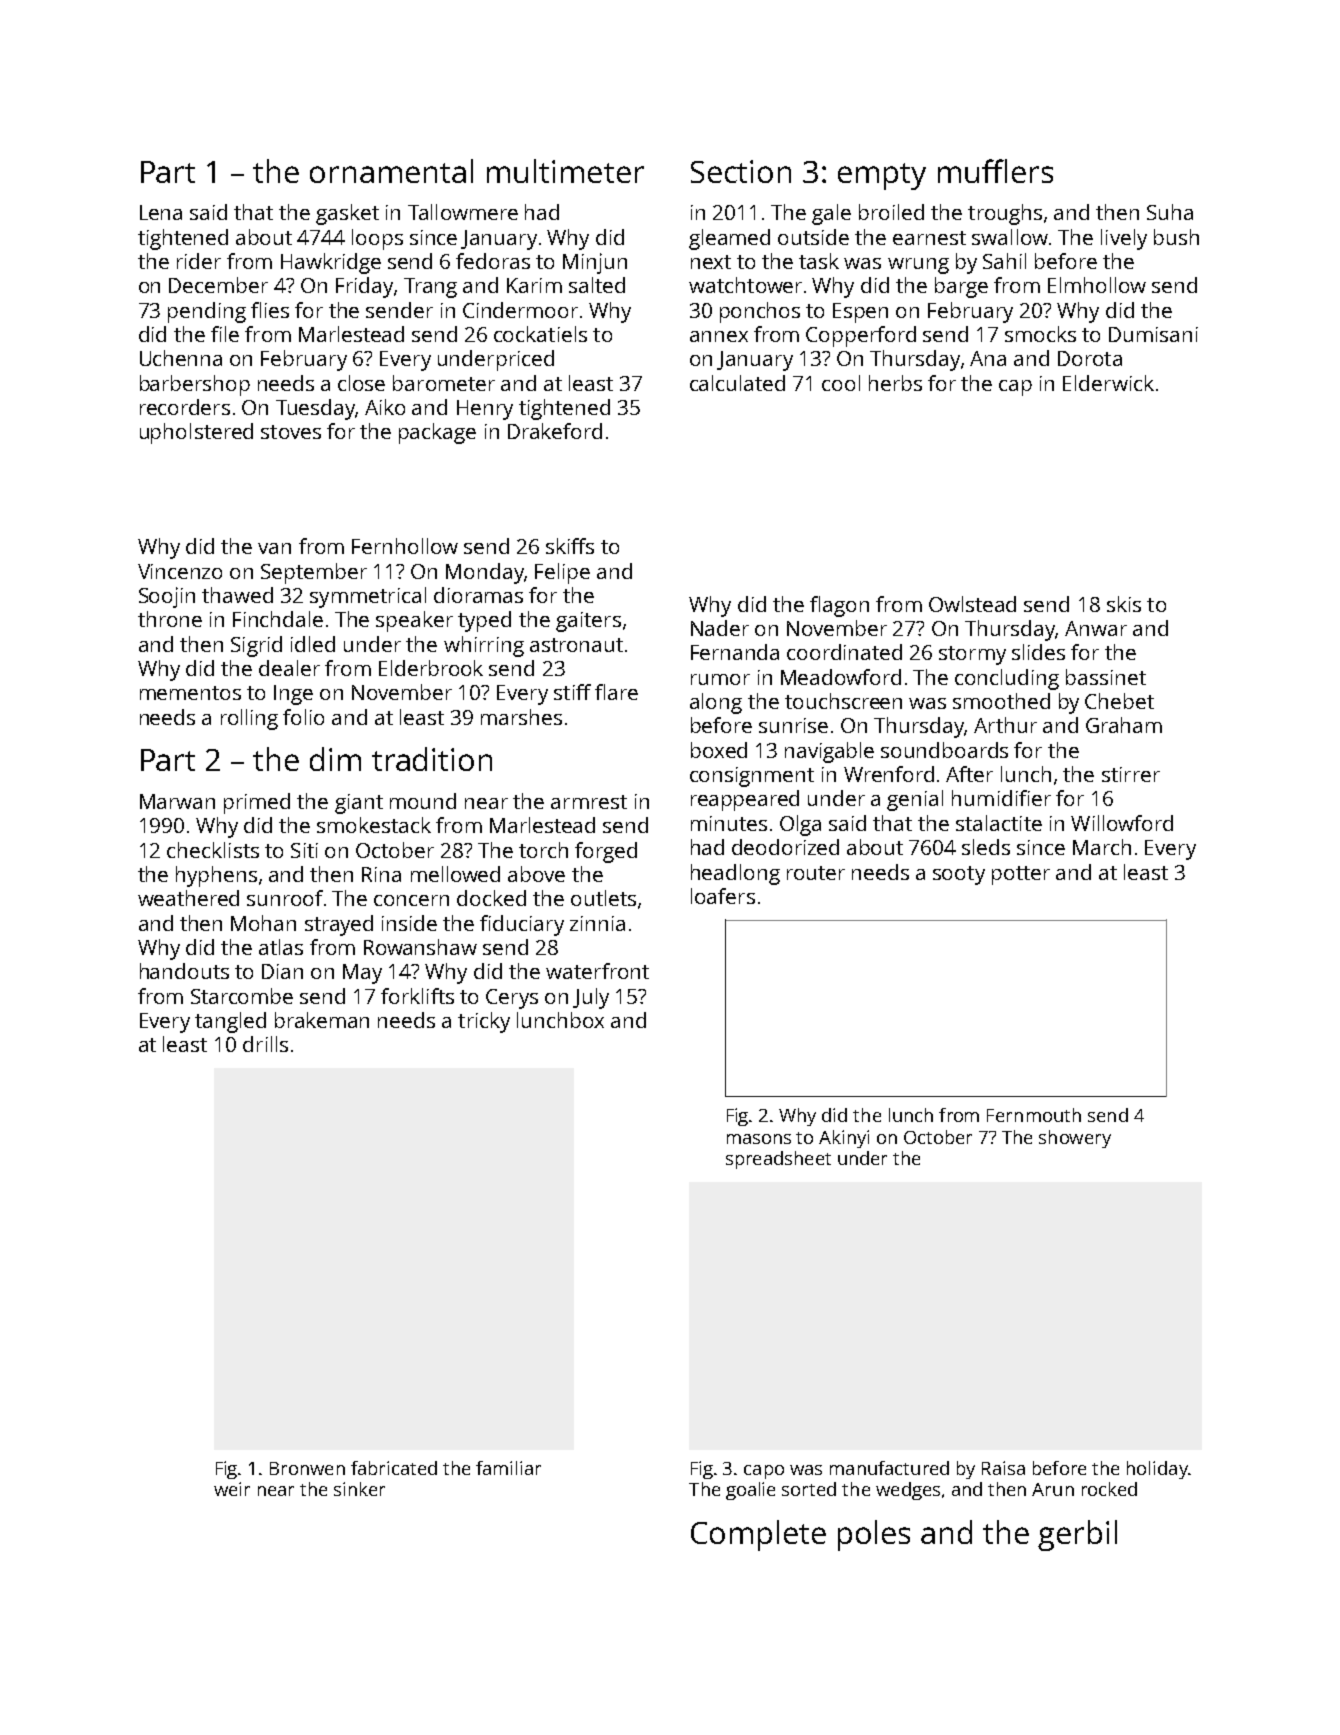  Describe the element at coordinates (394, 1468) in the screenshot. I see `fabricated` at that location.
